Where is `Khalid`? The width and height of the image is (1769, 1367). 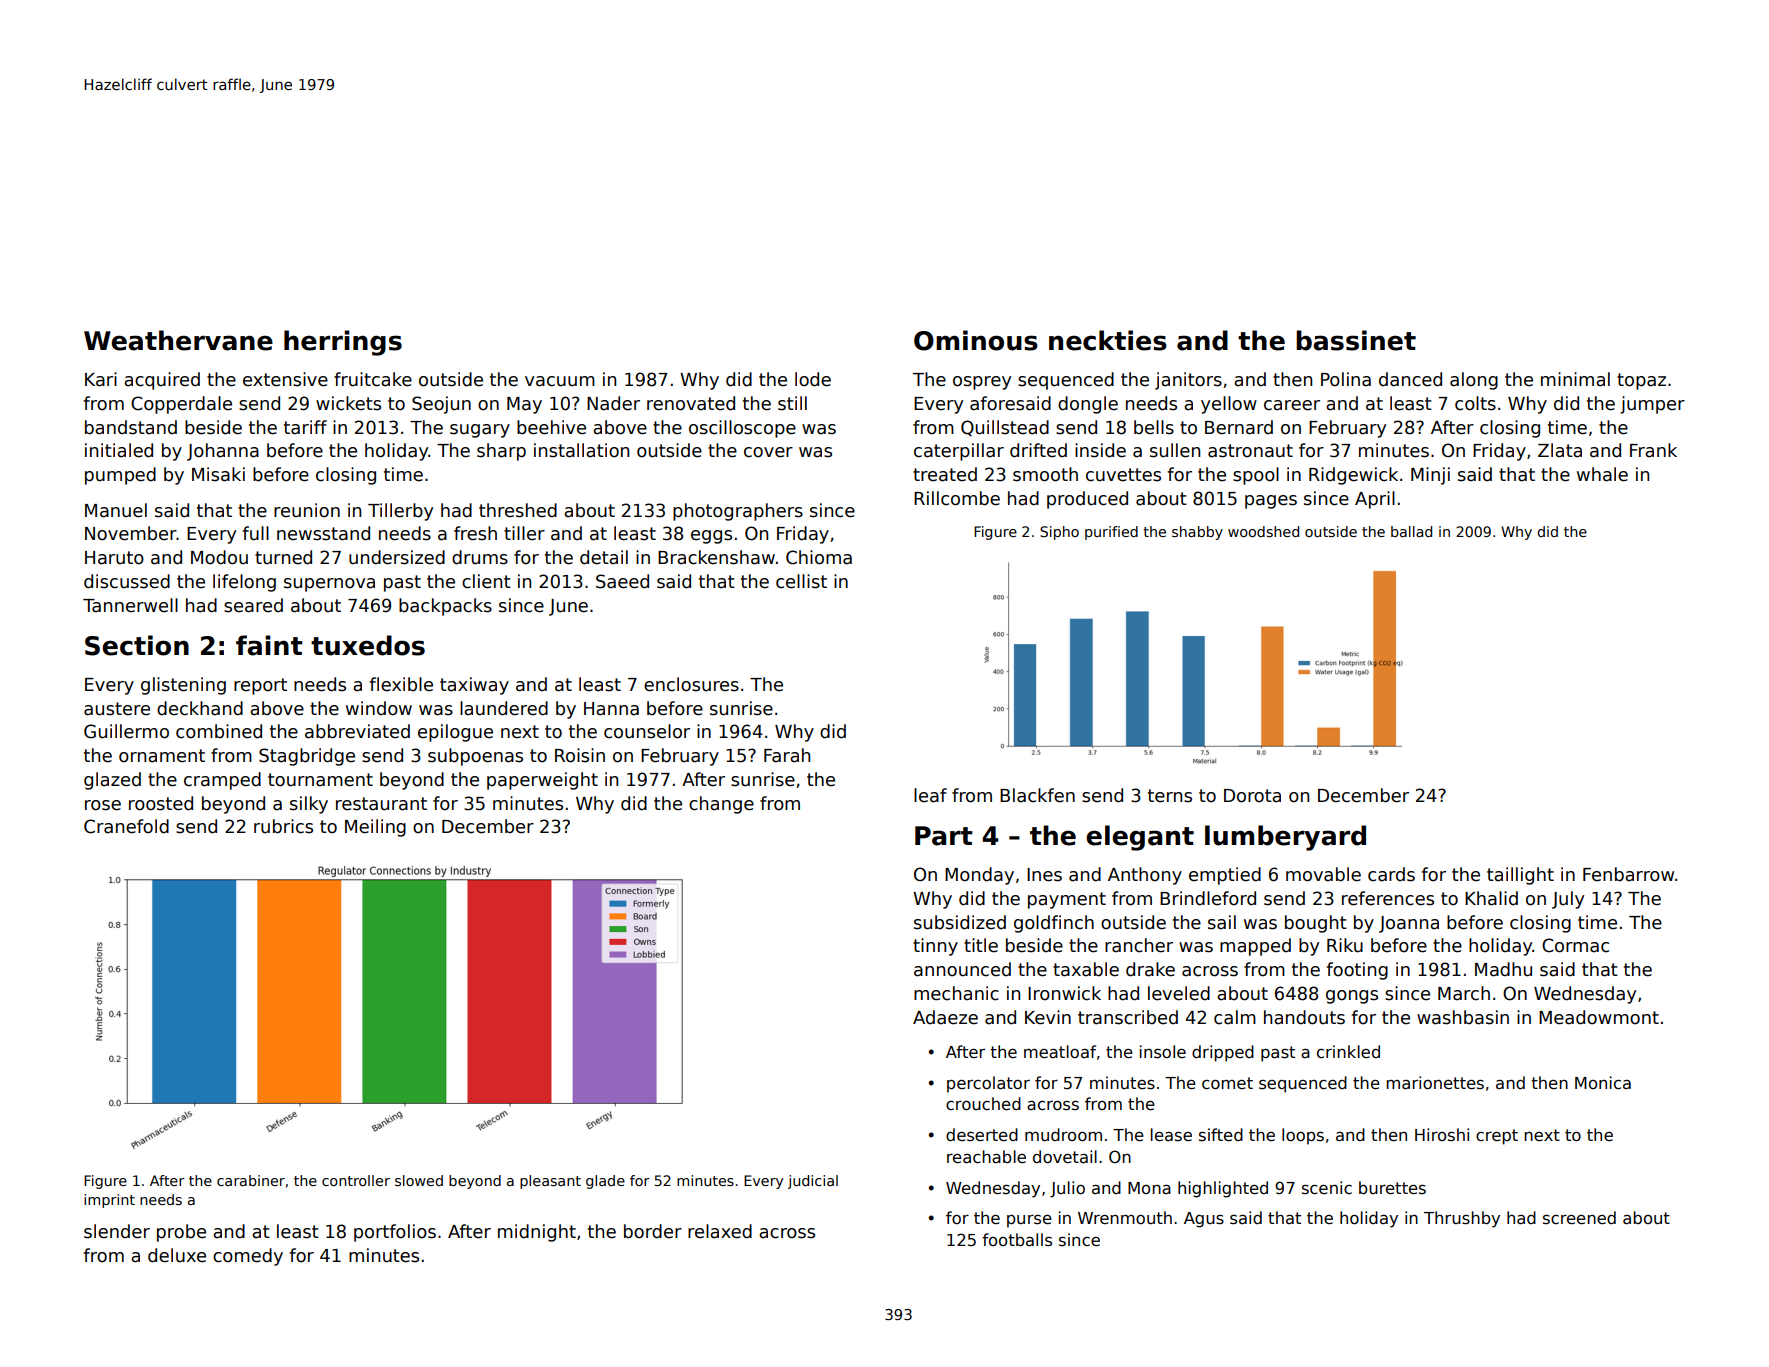 Khalid is located at coordinates (1491, 898).
